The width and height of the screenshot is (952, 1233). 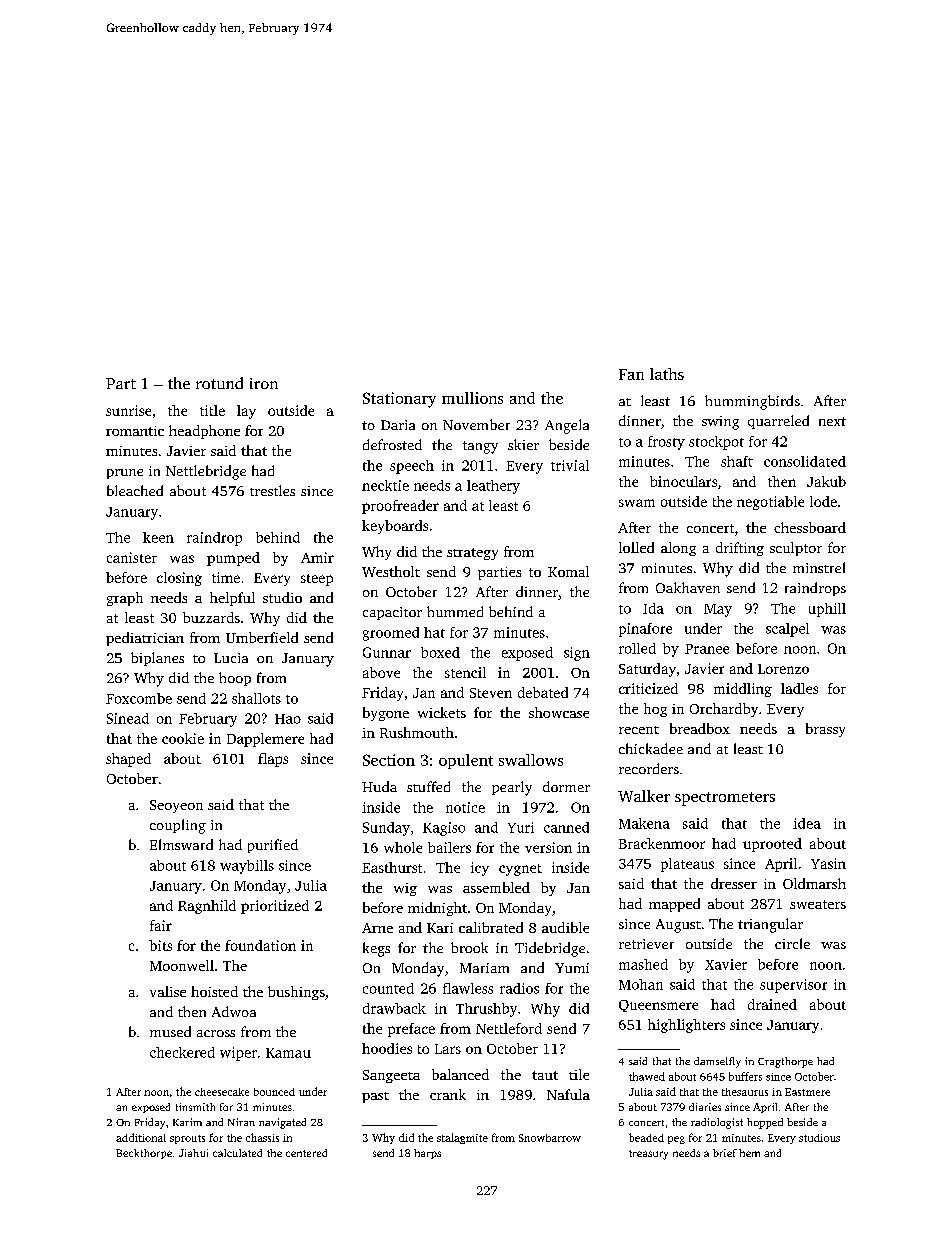 What do you see at coordinates (745, 1076) in the screenshot?
I see `buffers` at bounding box center [745, 1076].
